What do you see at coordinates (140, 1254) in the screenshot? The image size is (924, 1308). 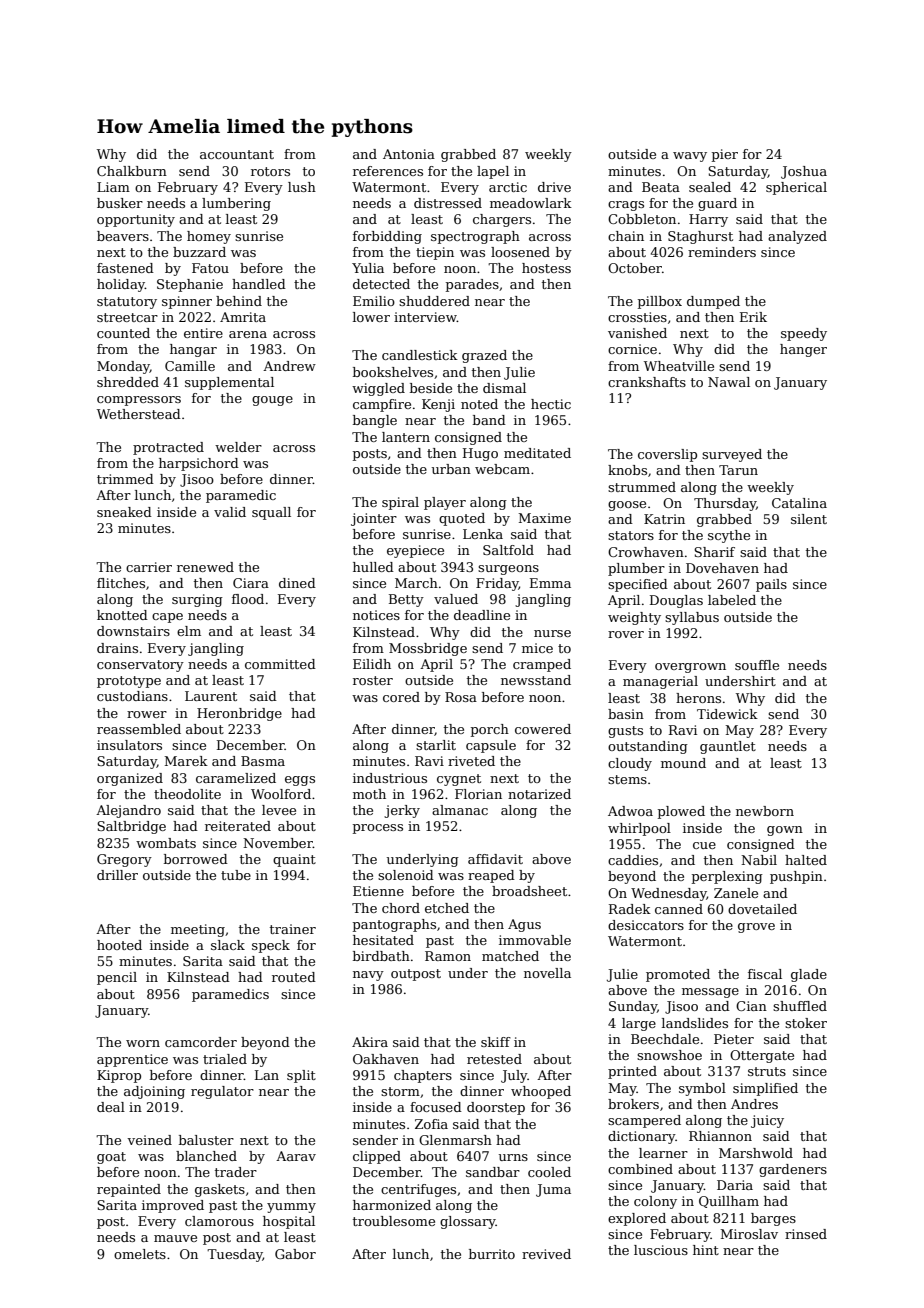 I see `omelets` at bounding box center [140, 1254].
